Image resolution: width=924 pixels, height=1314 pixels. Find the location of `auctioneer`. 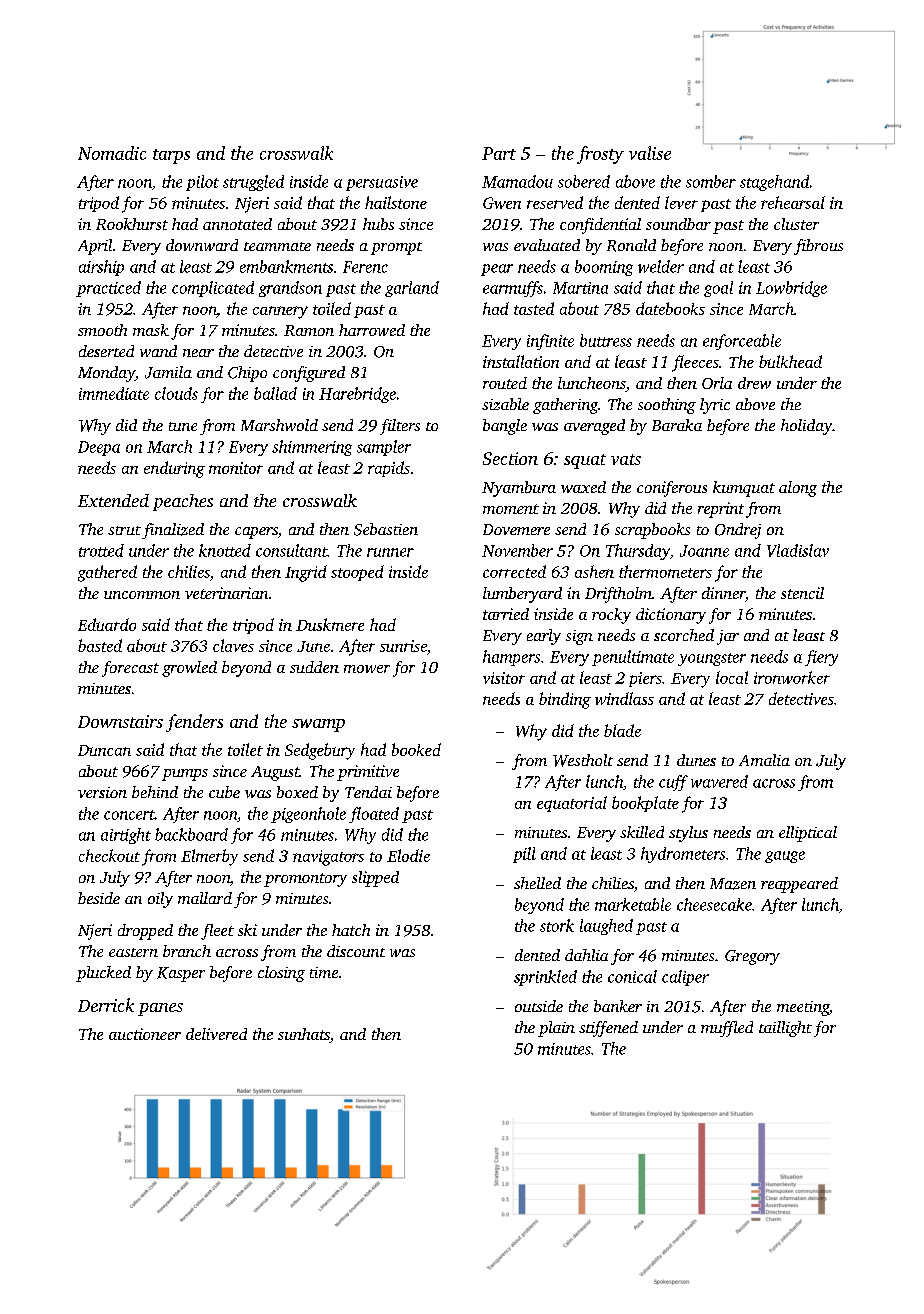

auctioneer is located at coordinates (145, 1034).
